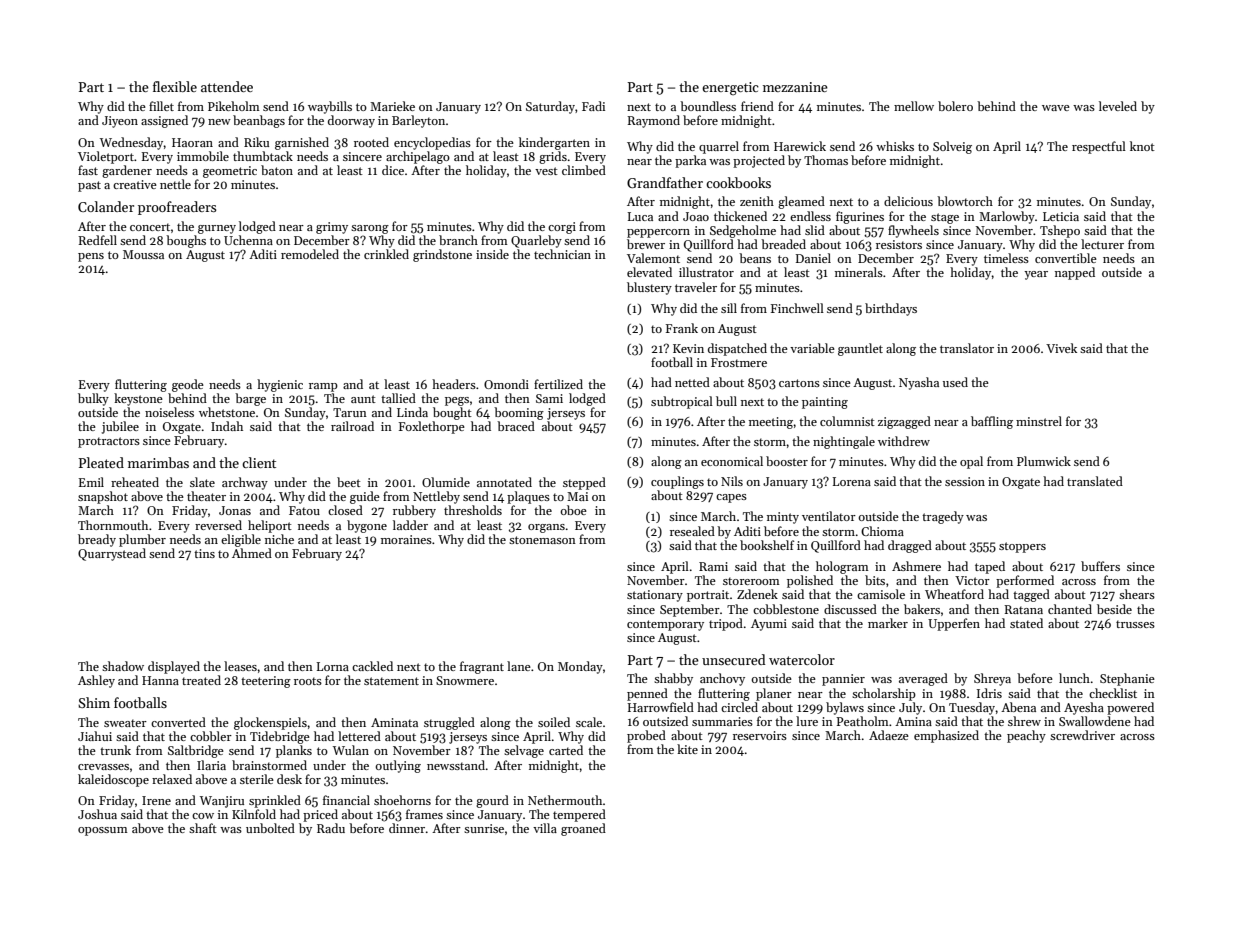  What do you see at coordinates (203, 828) in the page?
I see `shaft` at bounding box center [203, 828].
